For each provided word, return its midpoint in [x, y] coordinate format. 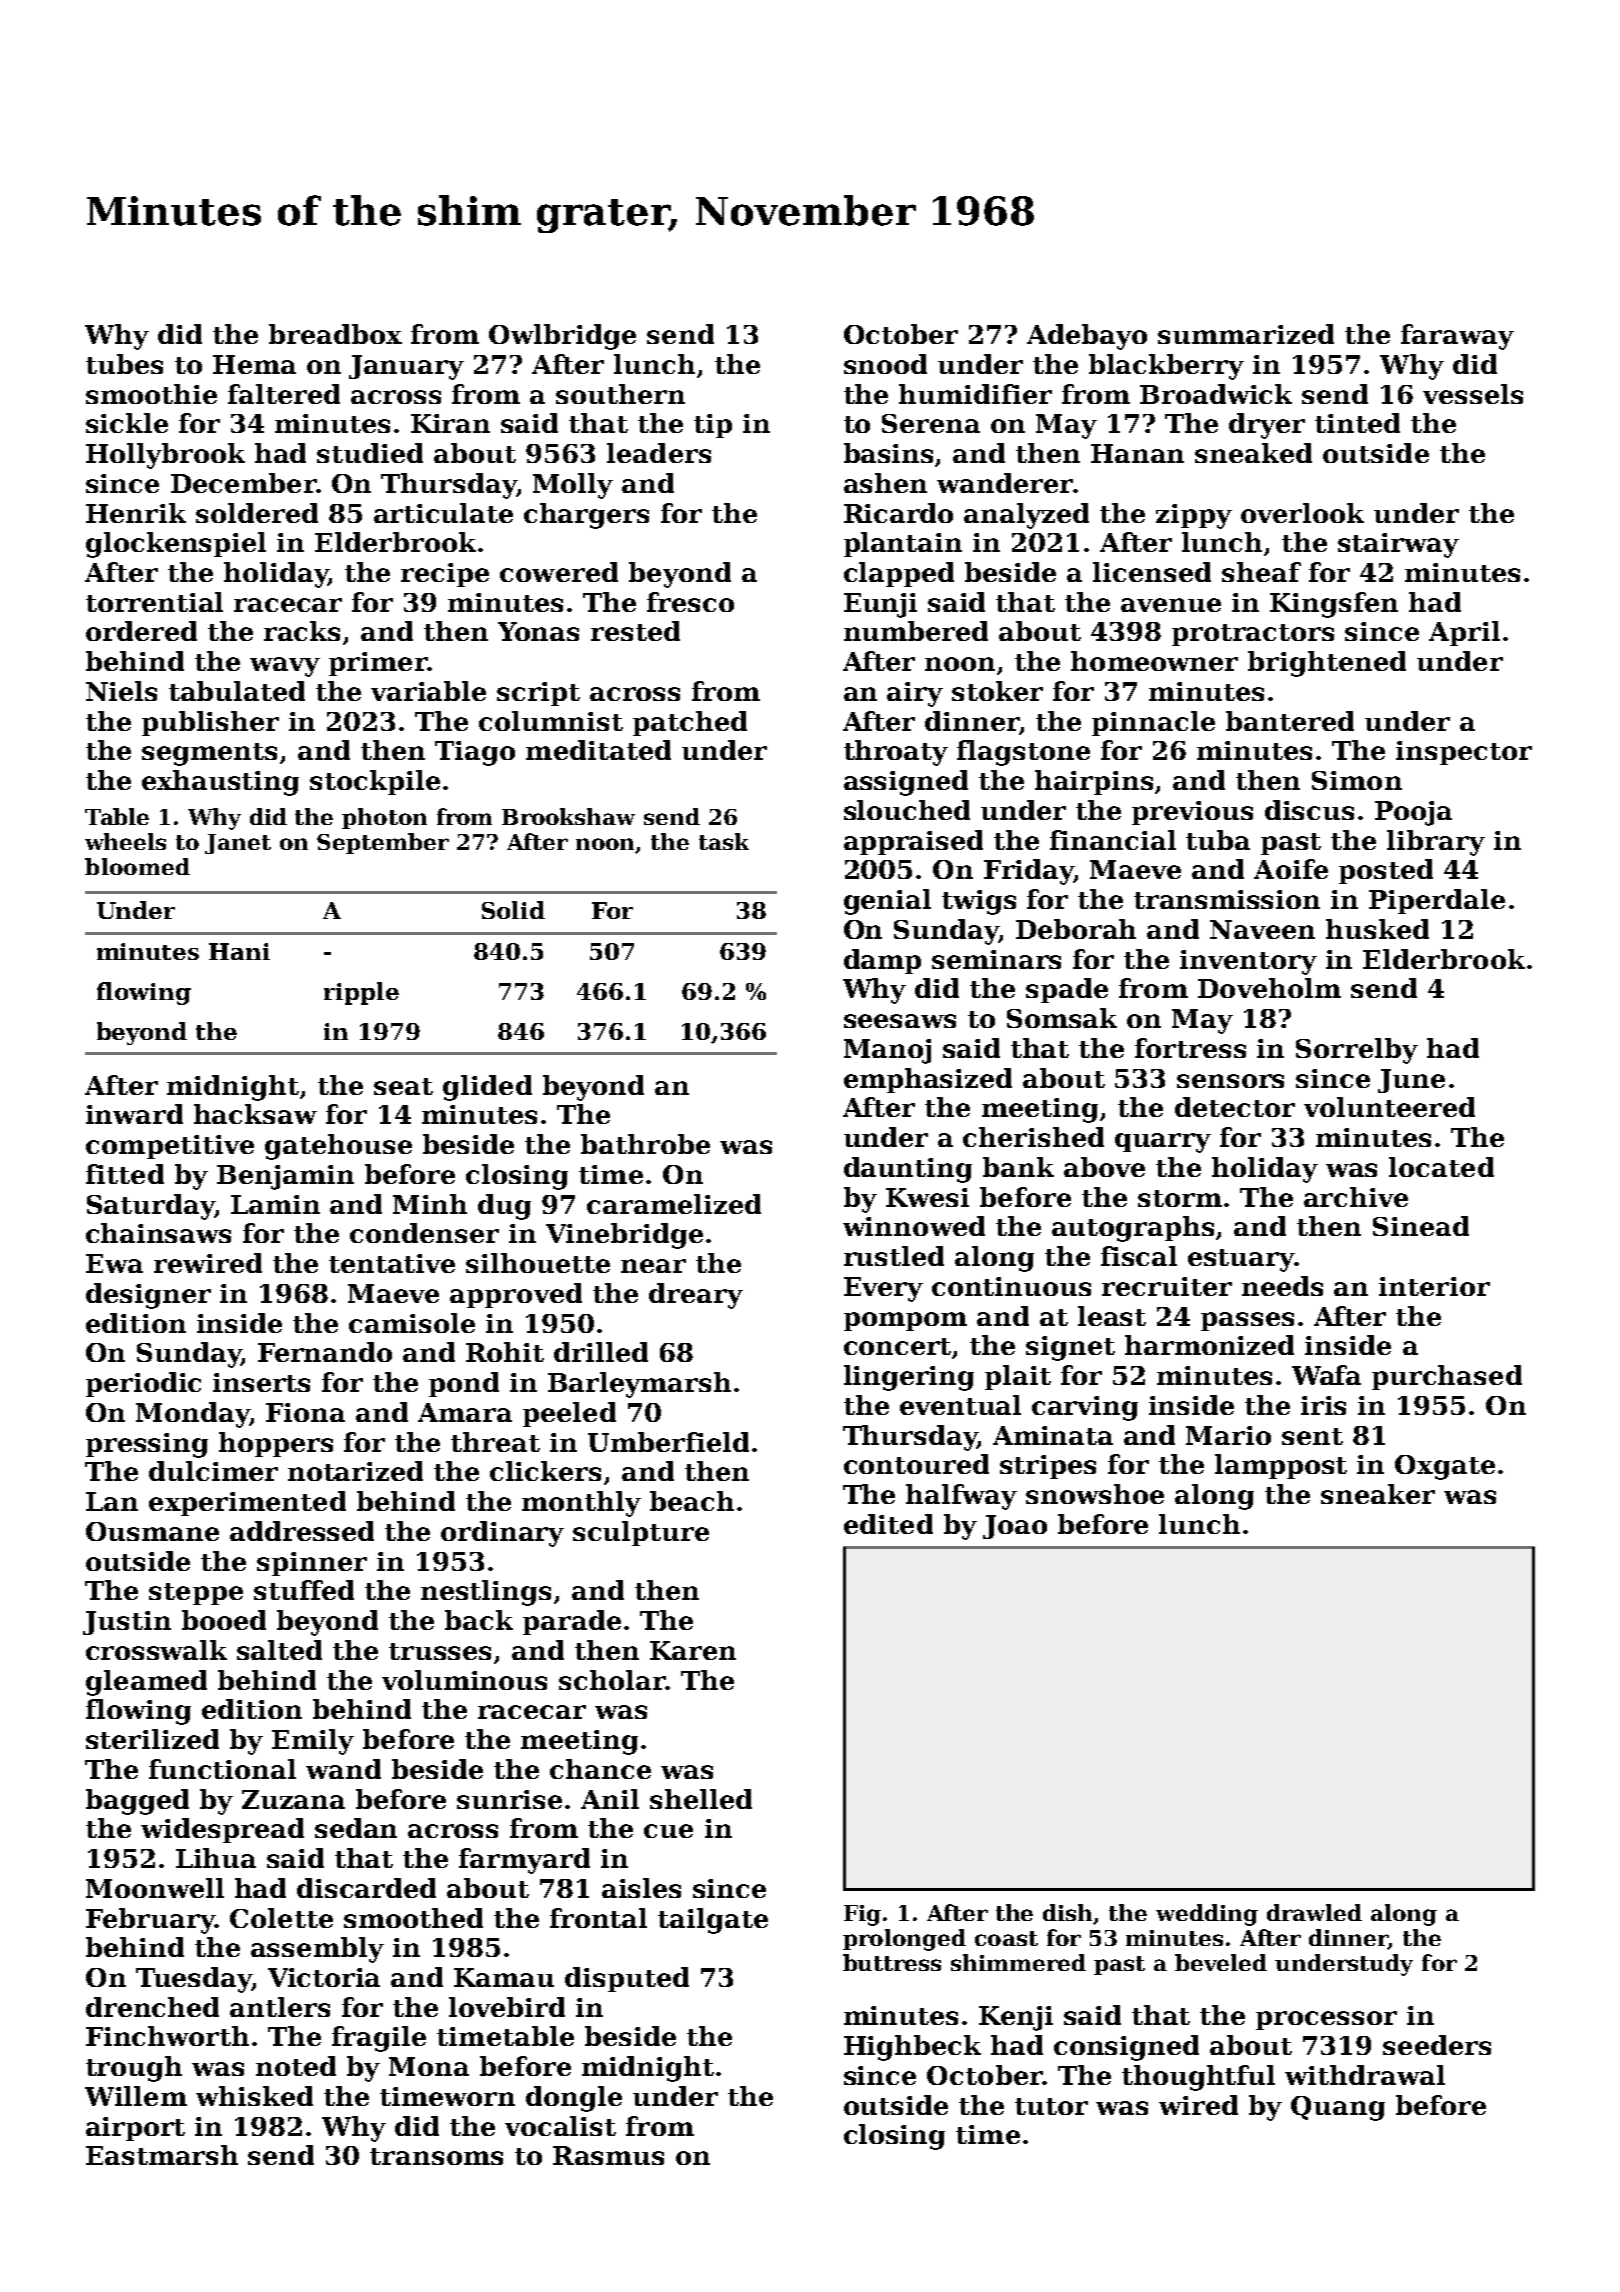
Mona [429, 2066]
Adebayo [1087, 337]
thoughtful [1198, 2078]
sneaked [1253, 453]
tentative [392, 1263]
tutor [1051, 2106]
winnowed [914, 1226]
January [406, 367]
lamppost [1281, 1466]
